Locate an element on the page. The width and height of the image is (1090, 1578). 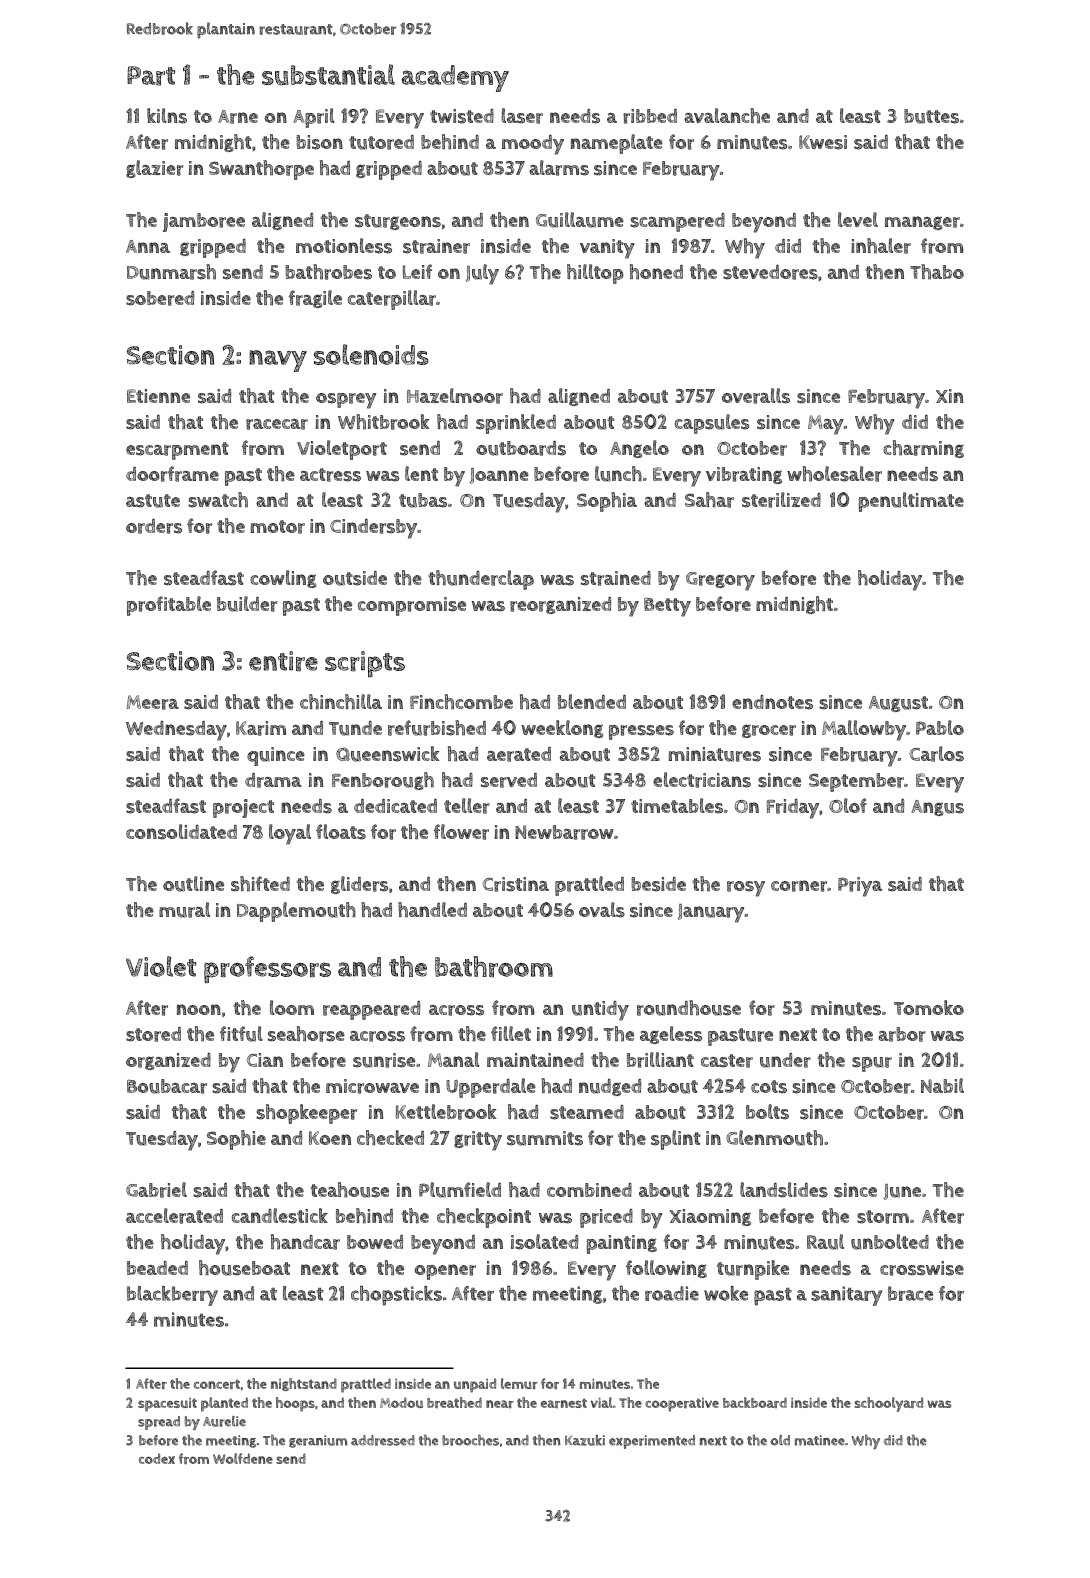
rosy is located at coordinates (746, 889).
